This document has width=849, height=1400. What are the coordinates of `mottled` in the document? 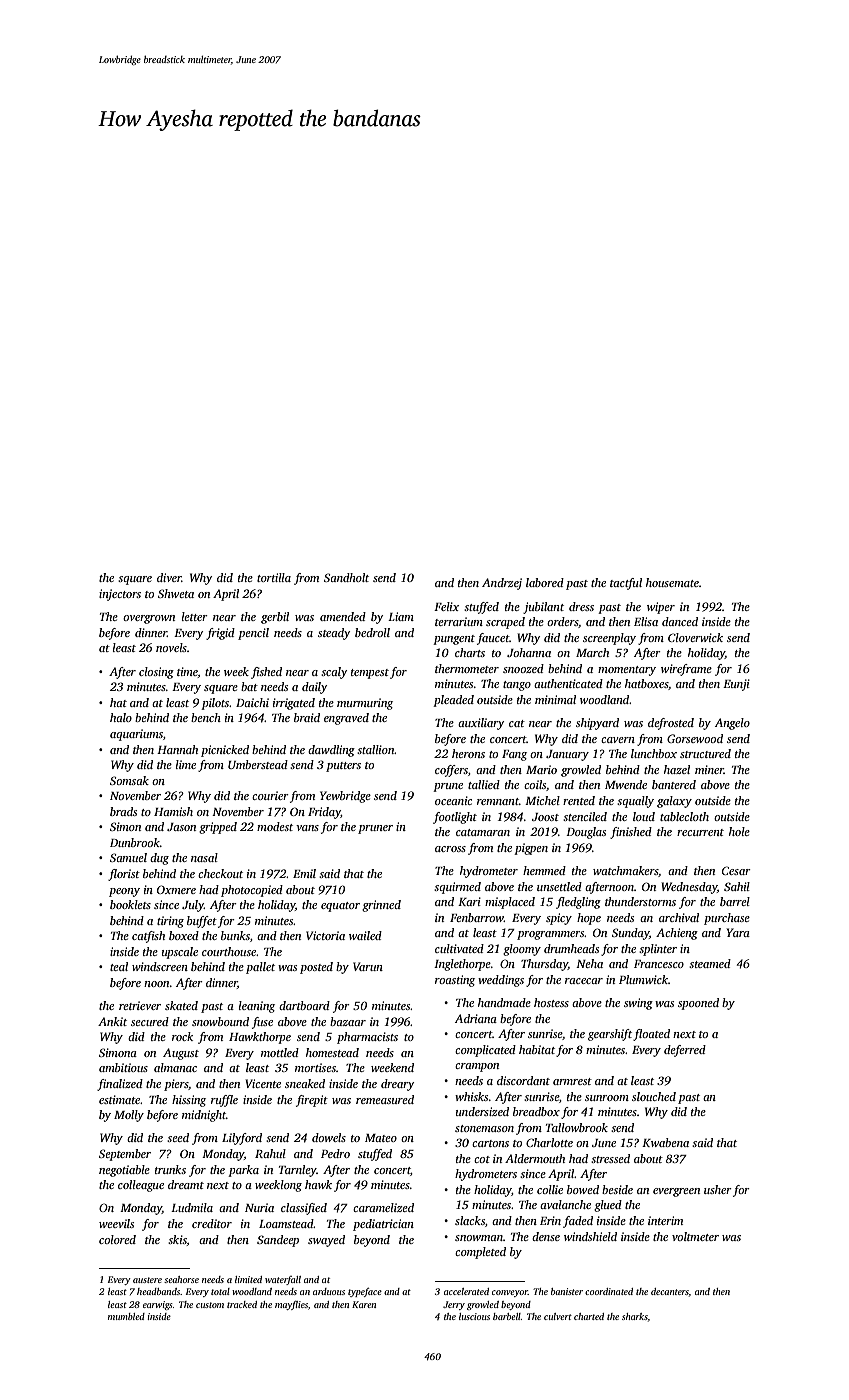 It's located at (280, 1052).
